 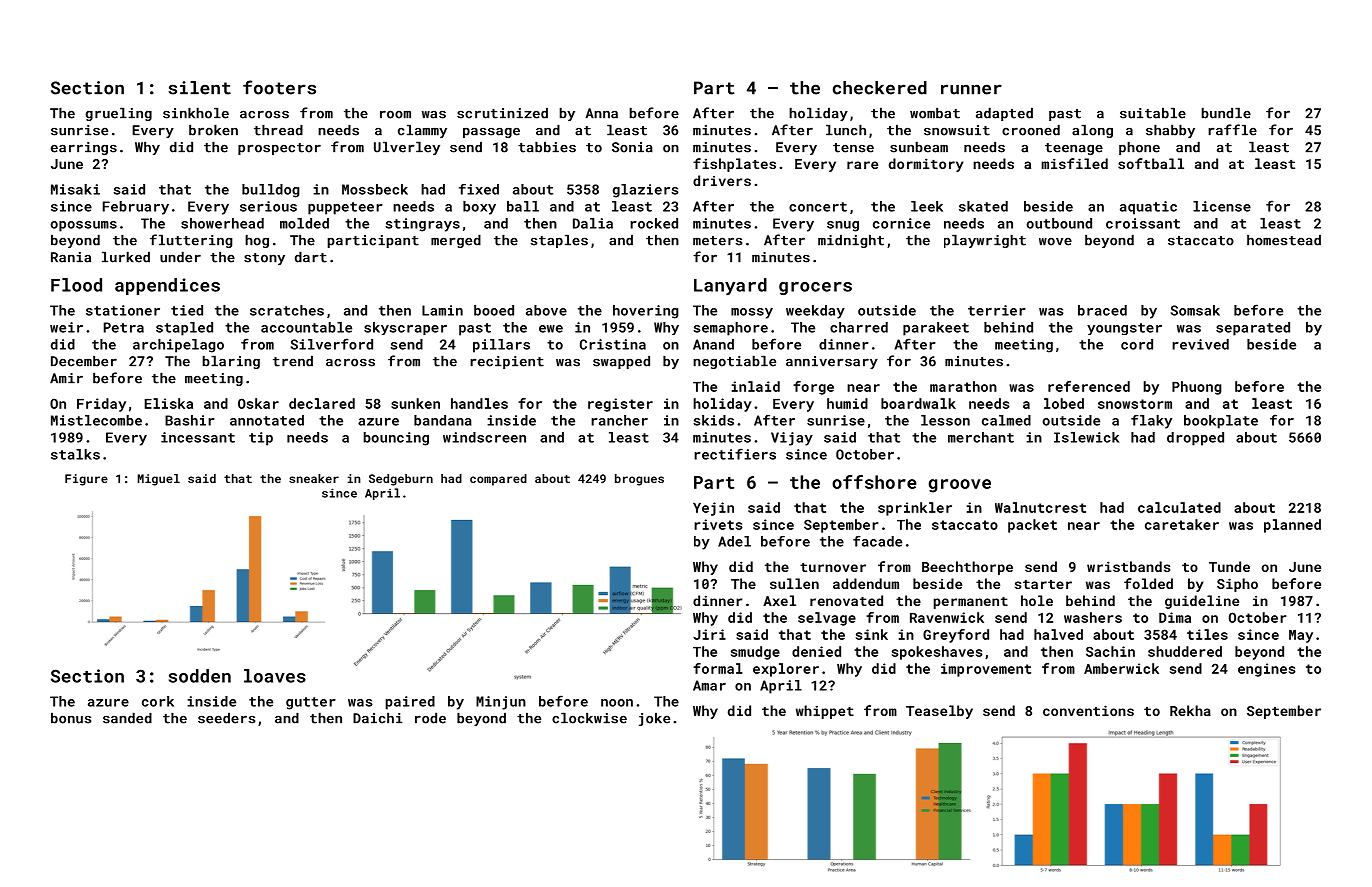 I want to click on calculated, so click(x=1179, y=507).
